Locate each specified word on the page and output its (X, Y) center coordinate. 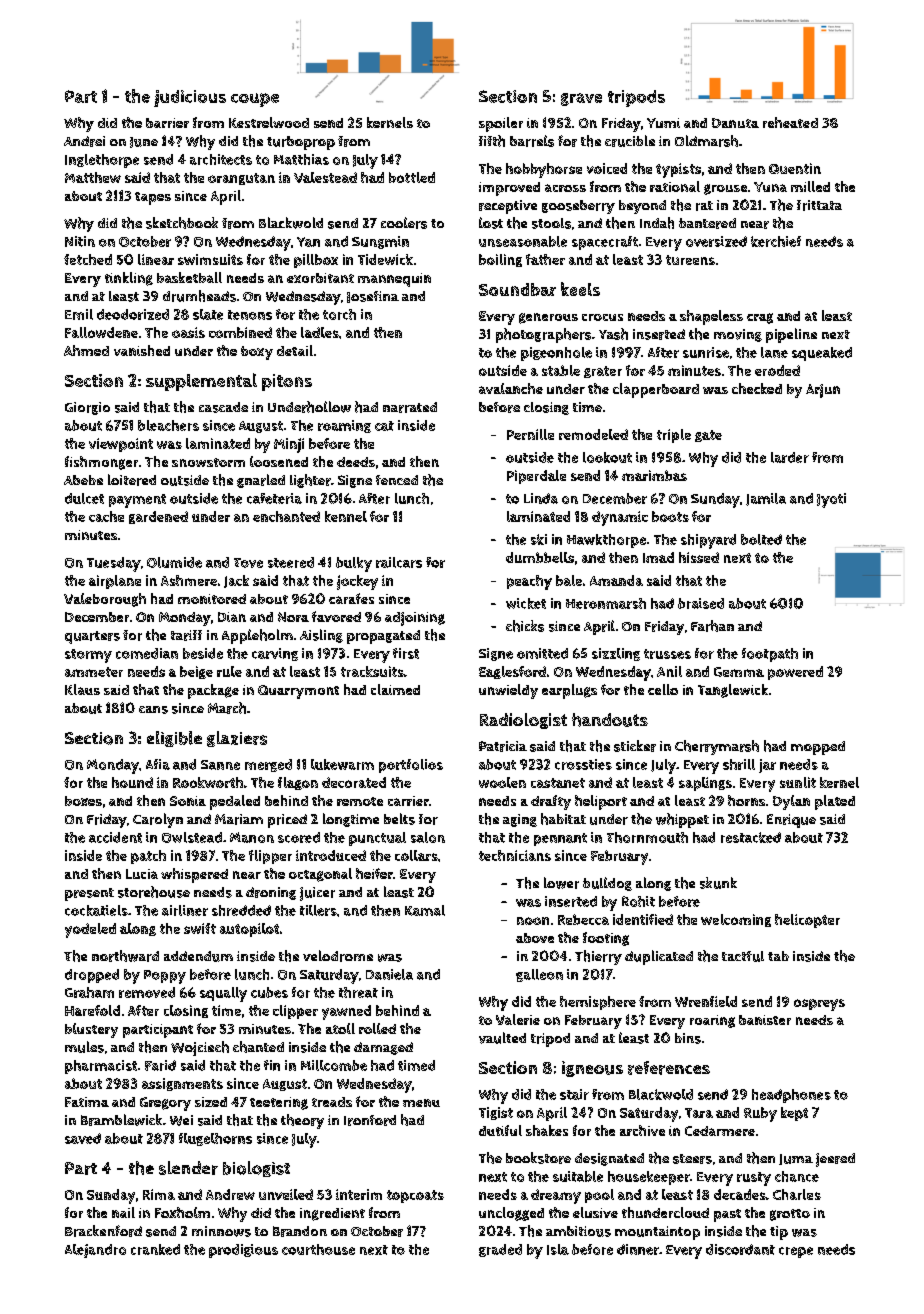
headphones (791, 1096)
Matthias (301, 159)
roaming (344, 426)
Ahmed (86, 350)
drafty (551, 802)
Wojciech (200, 1048)
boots (670, 516)
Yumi (663, 123)
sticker (635, 746)
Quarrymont (298, 692)
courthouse (318, 1249)
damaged (383, 1048)
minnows (221, 1231)
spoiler (501, 124)
